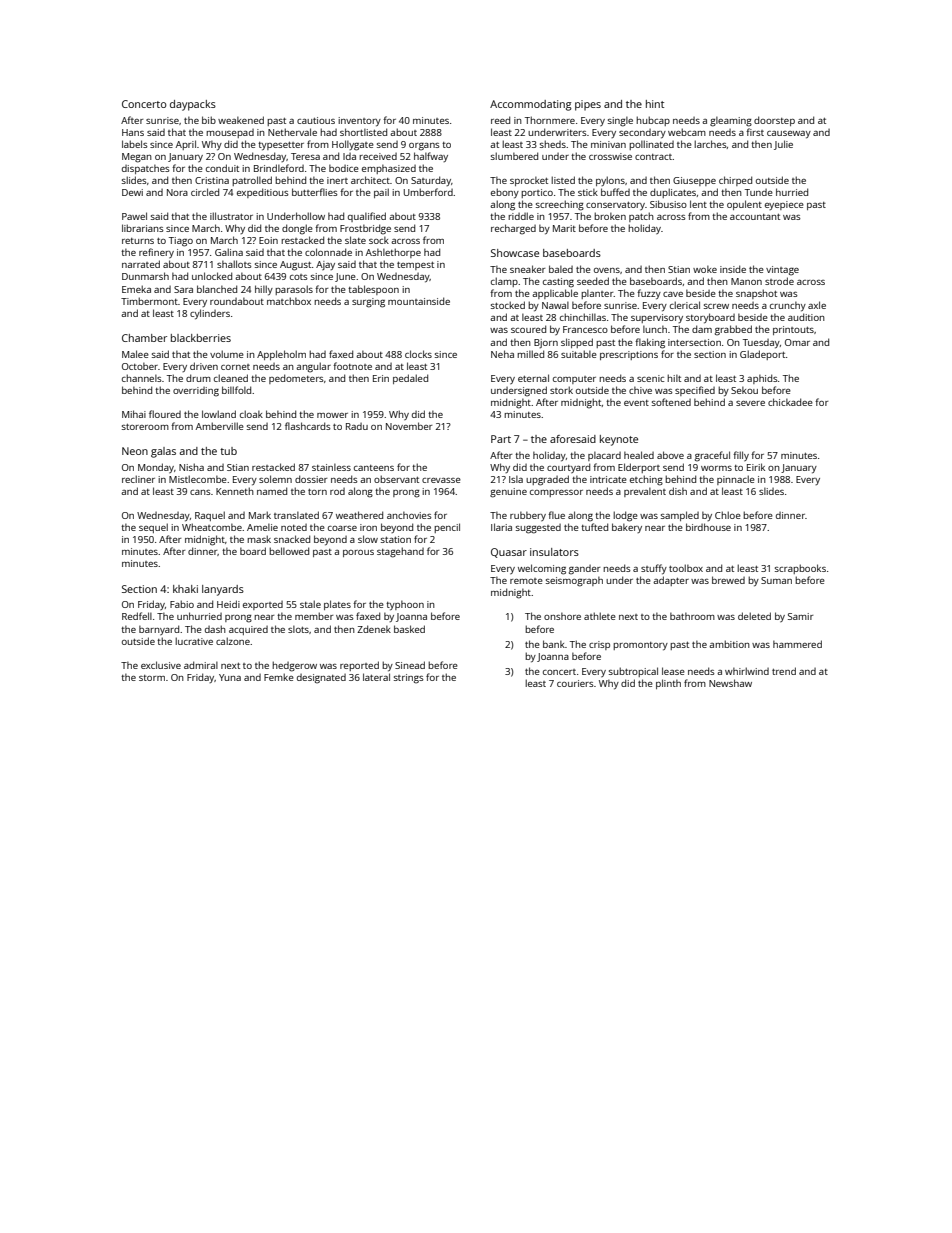 The height and width of the screenshot is (1233, 952). I want to click on expeditious, so click(263, 193).
